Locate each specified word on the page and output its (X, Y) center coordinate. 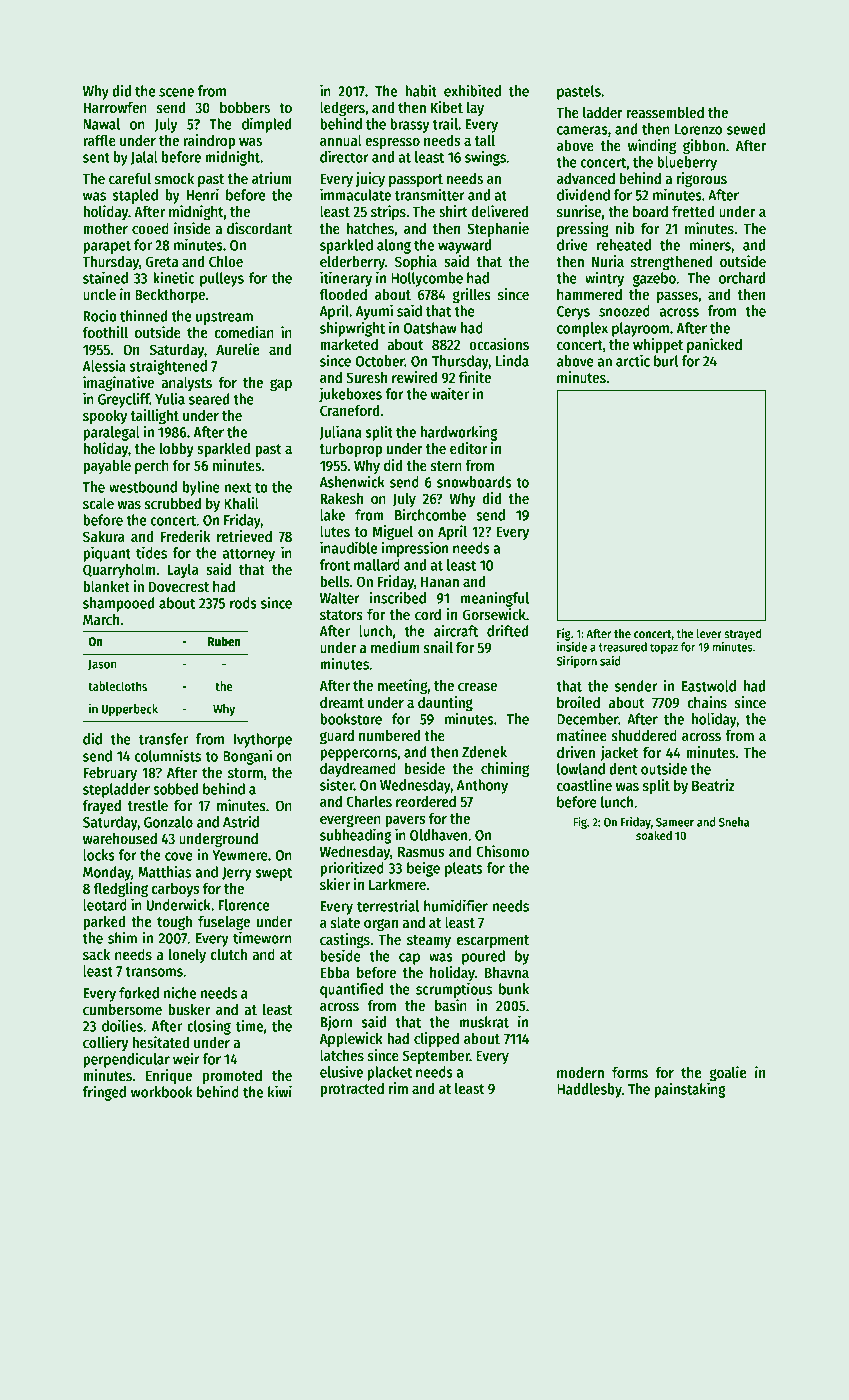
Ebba (335, 972)
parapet (107, 247)
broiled (578, 702)
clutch (229, 954)
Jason (102, 665)
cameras (582, 130)
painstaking (690, 1090)
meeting (402, 687)
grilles (471, 296)
